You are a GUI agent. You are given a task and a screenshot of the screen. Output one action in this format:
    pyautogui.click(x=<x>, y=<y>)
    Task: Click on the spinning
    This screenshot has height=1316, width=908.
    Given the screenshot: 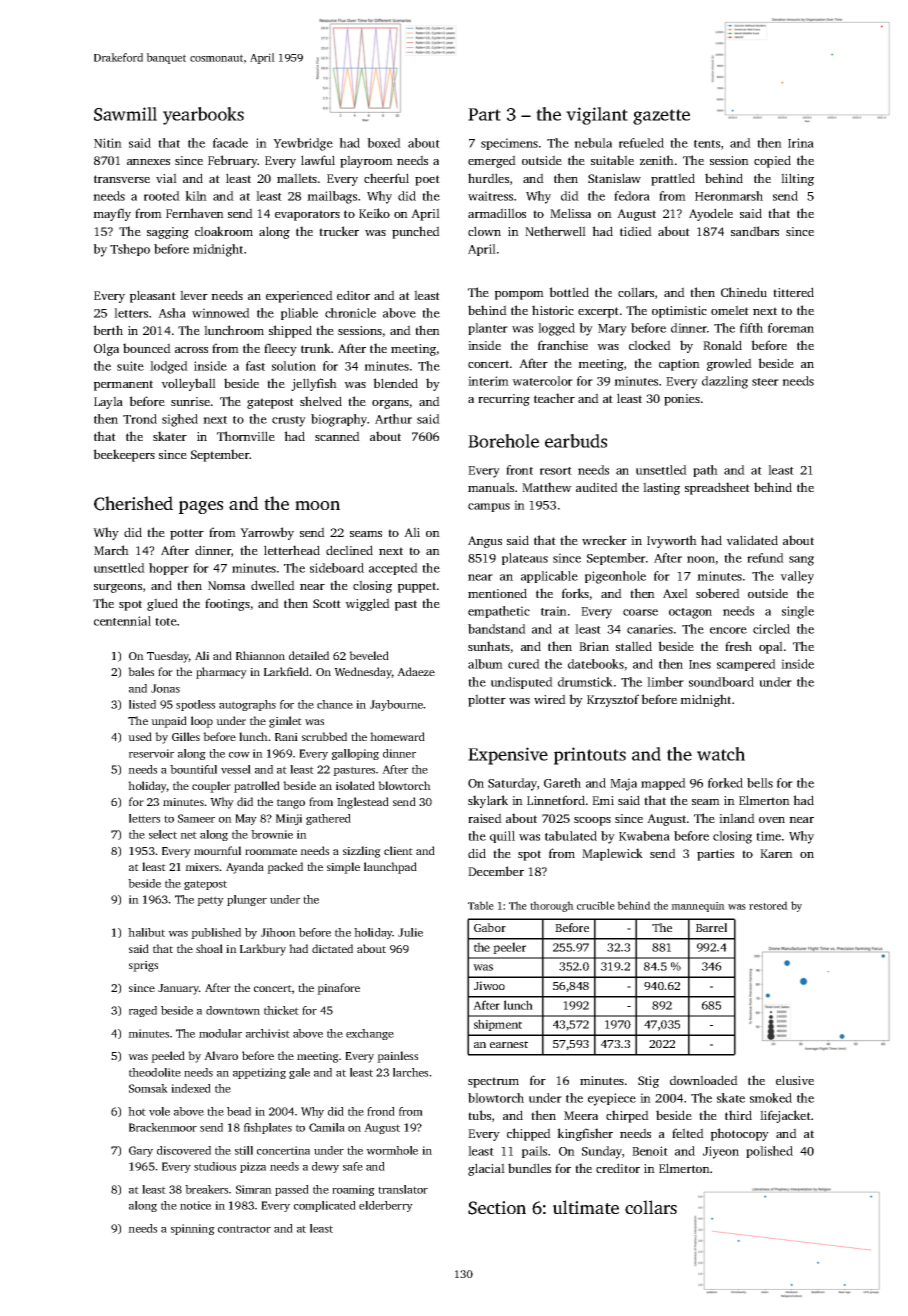 What is the action you would take?
    pyautogui.click(x=193, y=1229)
